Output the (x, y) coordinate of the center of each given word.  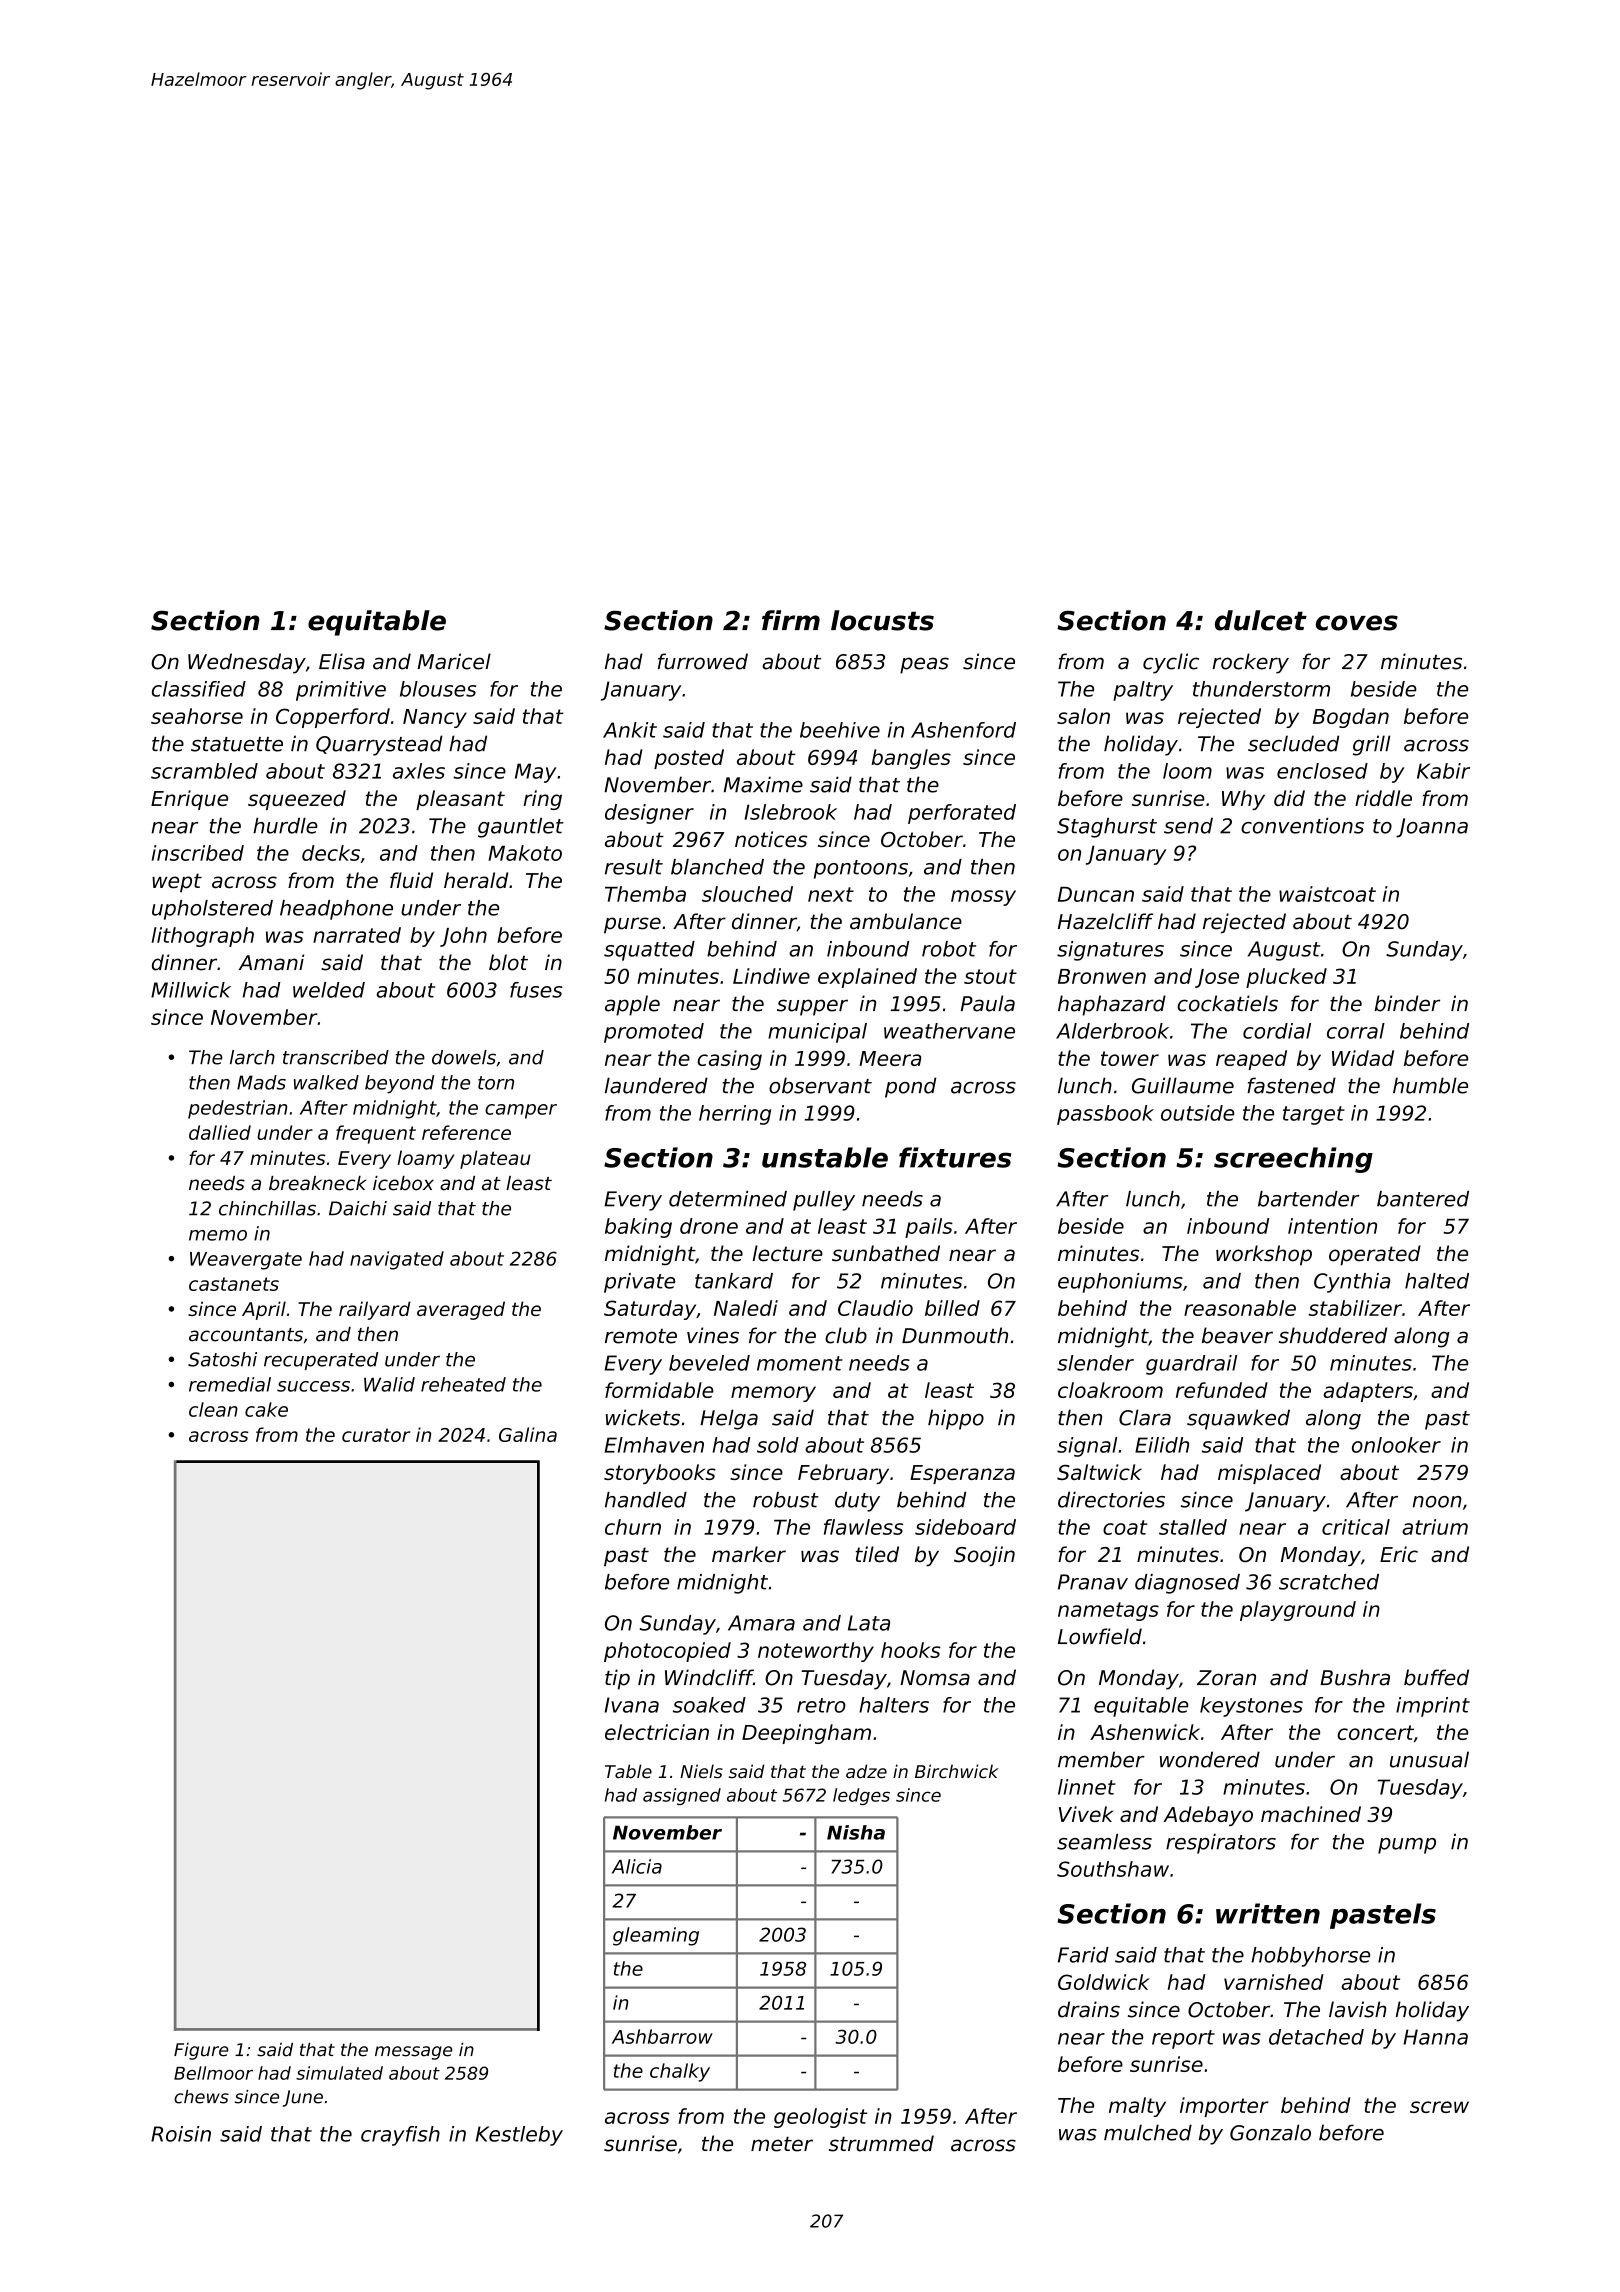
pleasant (460, 800)
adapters (1368, 1392)
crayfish (400, 2136)
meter (782, 2144)
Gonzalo (1270, 2132)
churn (633, 1527)
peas (924, 665)
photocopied (667, 1652)
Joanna (1432, 828)
